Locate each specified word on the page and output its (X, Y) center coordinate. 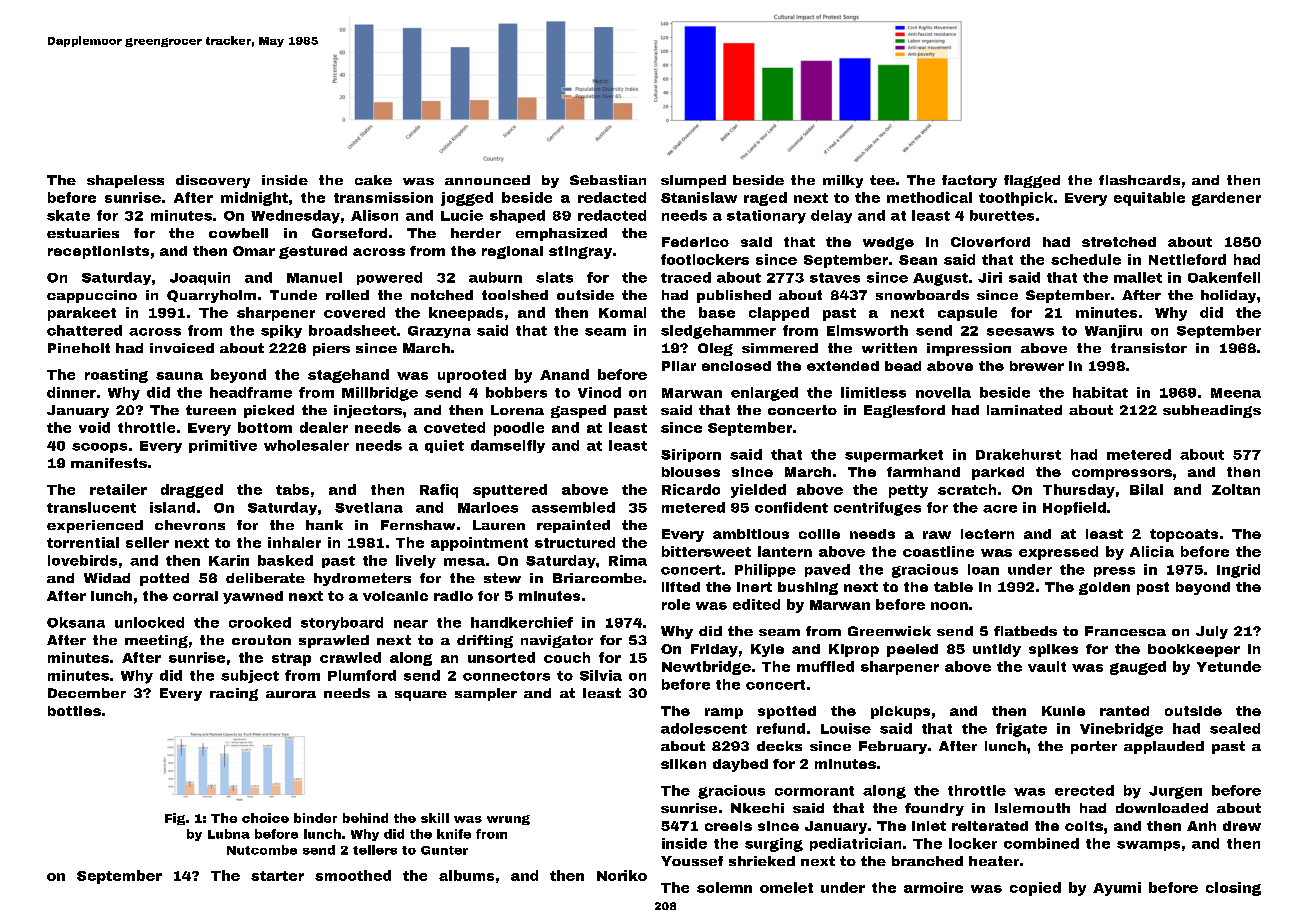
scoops (99, 448)
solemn (724, 887)
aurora (291, 694)
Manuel (314, 277)
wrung (508, 820)
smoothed (353, 875)
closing (1233, 889)
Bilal (1146, 489)
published (734, 296)
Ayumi (1117, 889)
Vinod (599, 392)
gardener (1226, 199)
